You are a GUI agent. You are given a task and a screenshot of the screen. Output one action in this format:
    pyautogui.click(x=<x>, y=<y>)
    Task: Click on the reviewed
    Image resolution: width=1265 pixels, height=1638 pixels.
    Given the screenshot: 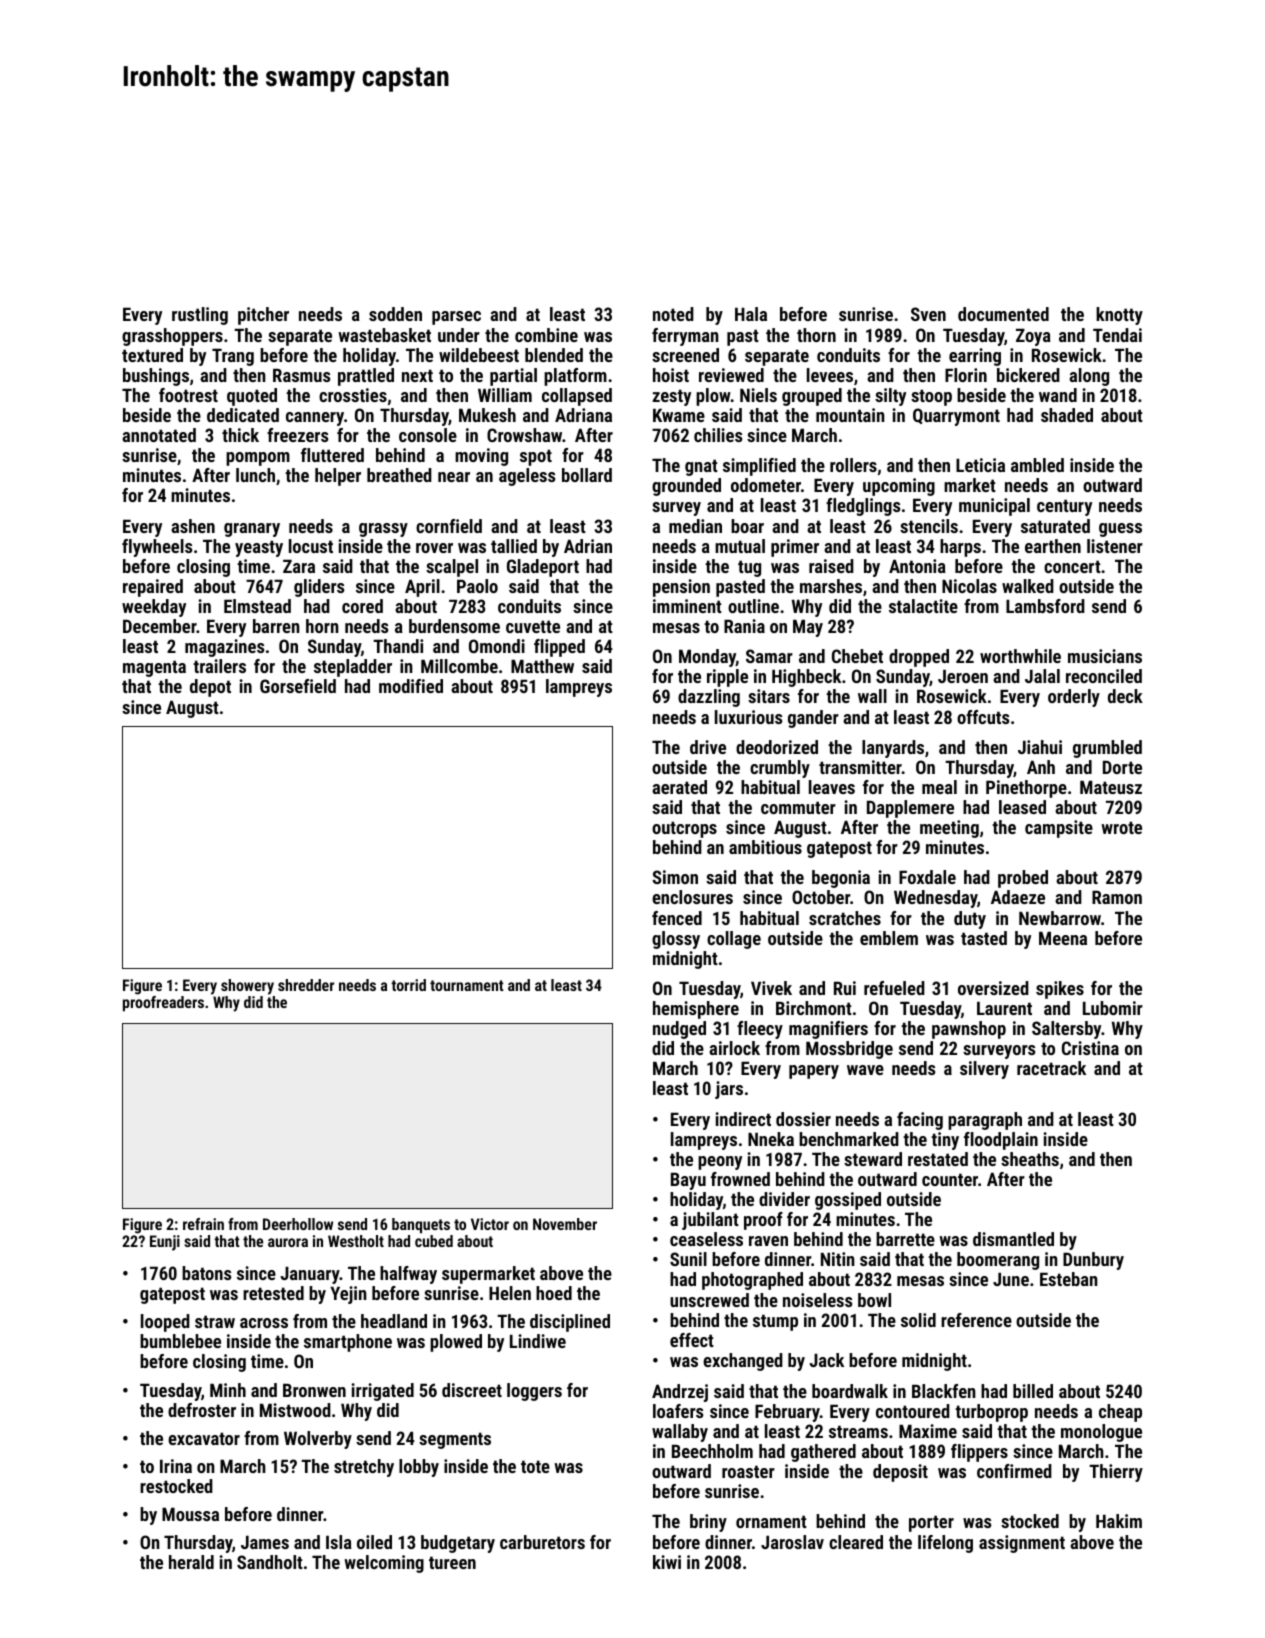 What is the action you would take?
    pyautogui.click(x=731, y=375)
